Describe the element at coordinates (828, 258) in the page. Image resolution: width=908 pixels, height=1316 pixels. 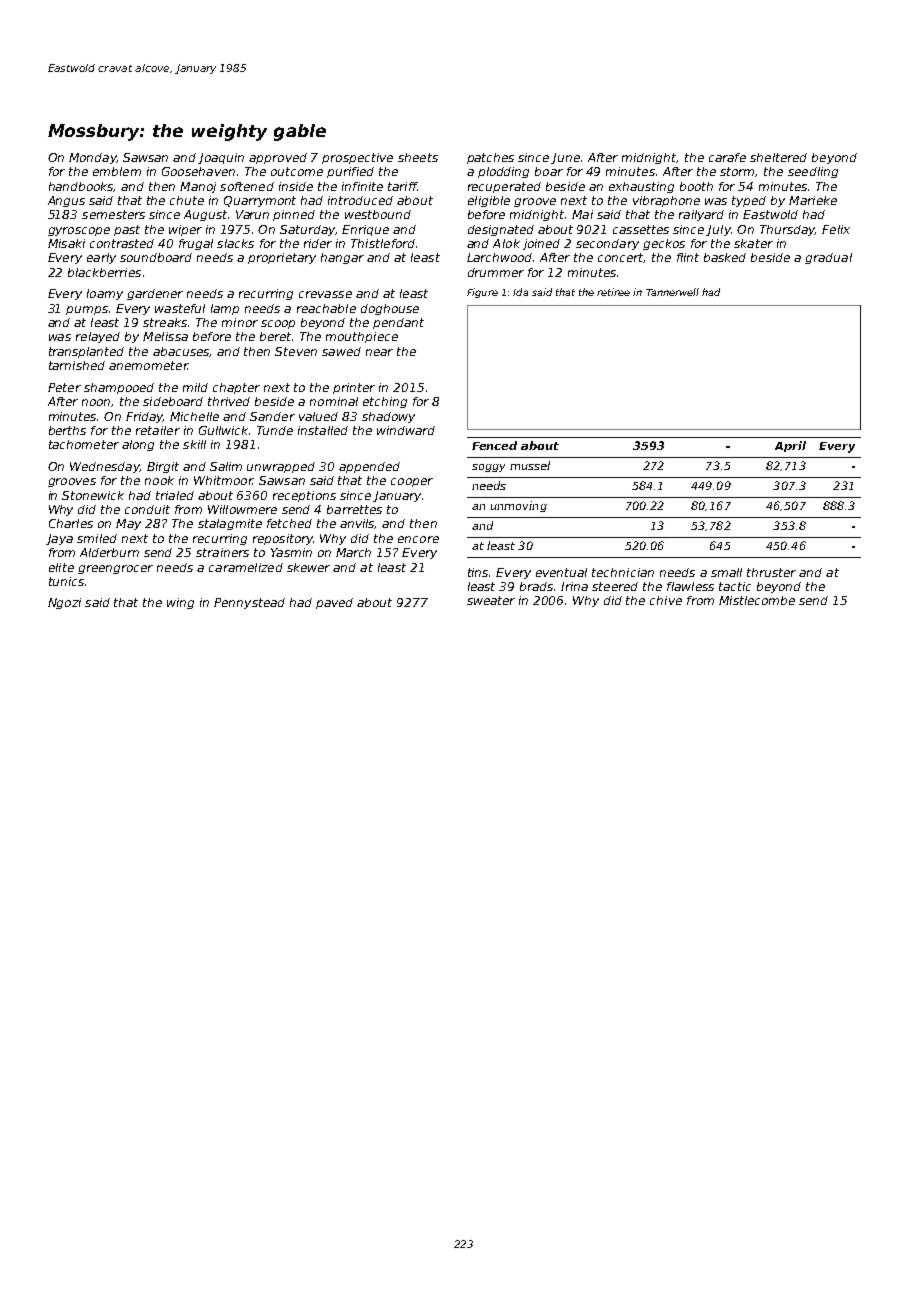
I see `gradual` at that location.
